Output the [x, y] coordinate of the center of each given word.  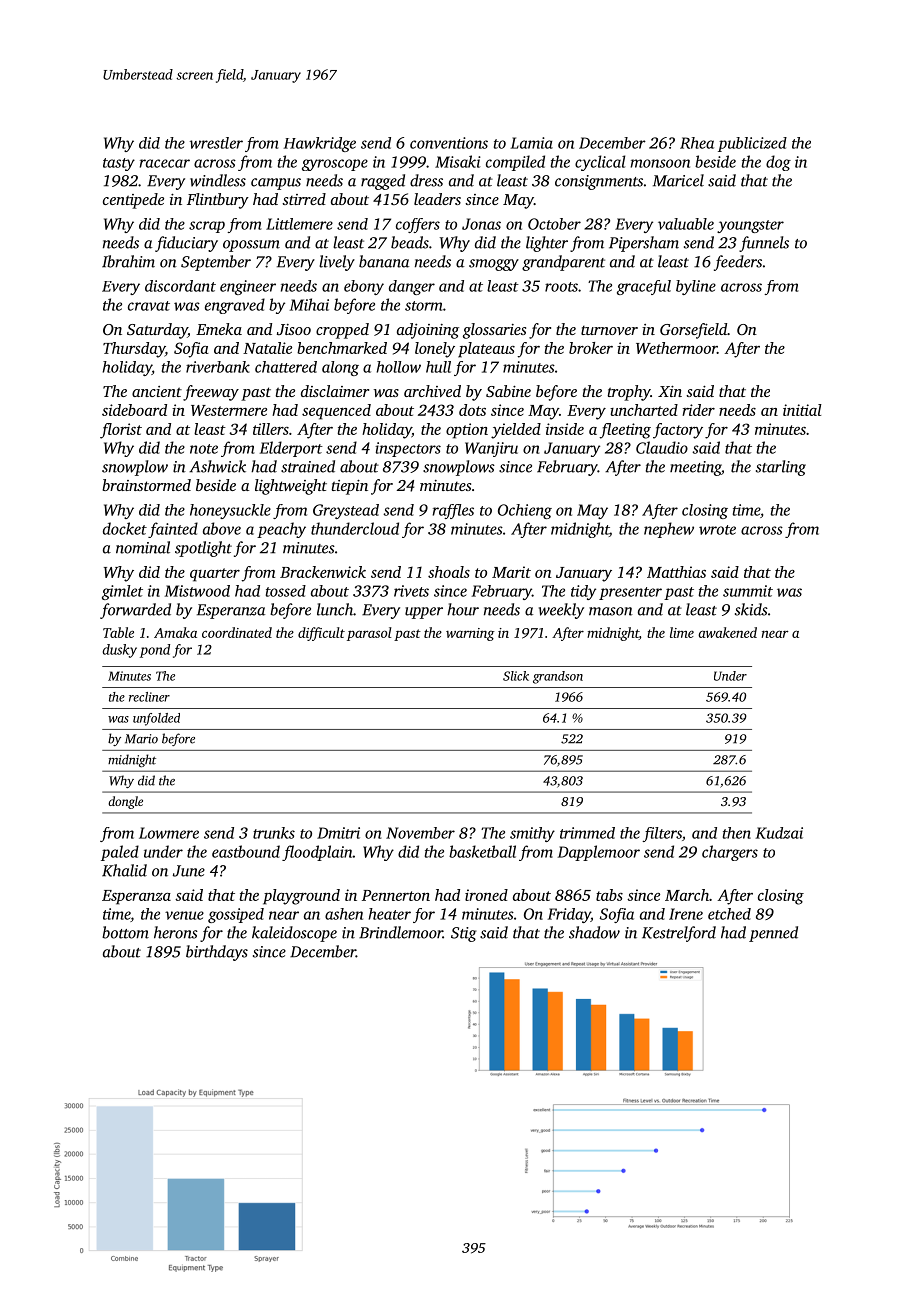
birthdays [217, 953]
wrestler [216, 143]
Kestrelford [679, 934]
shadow [594, 932]
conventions [449, 143]
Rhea [697, 143]
